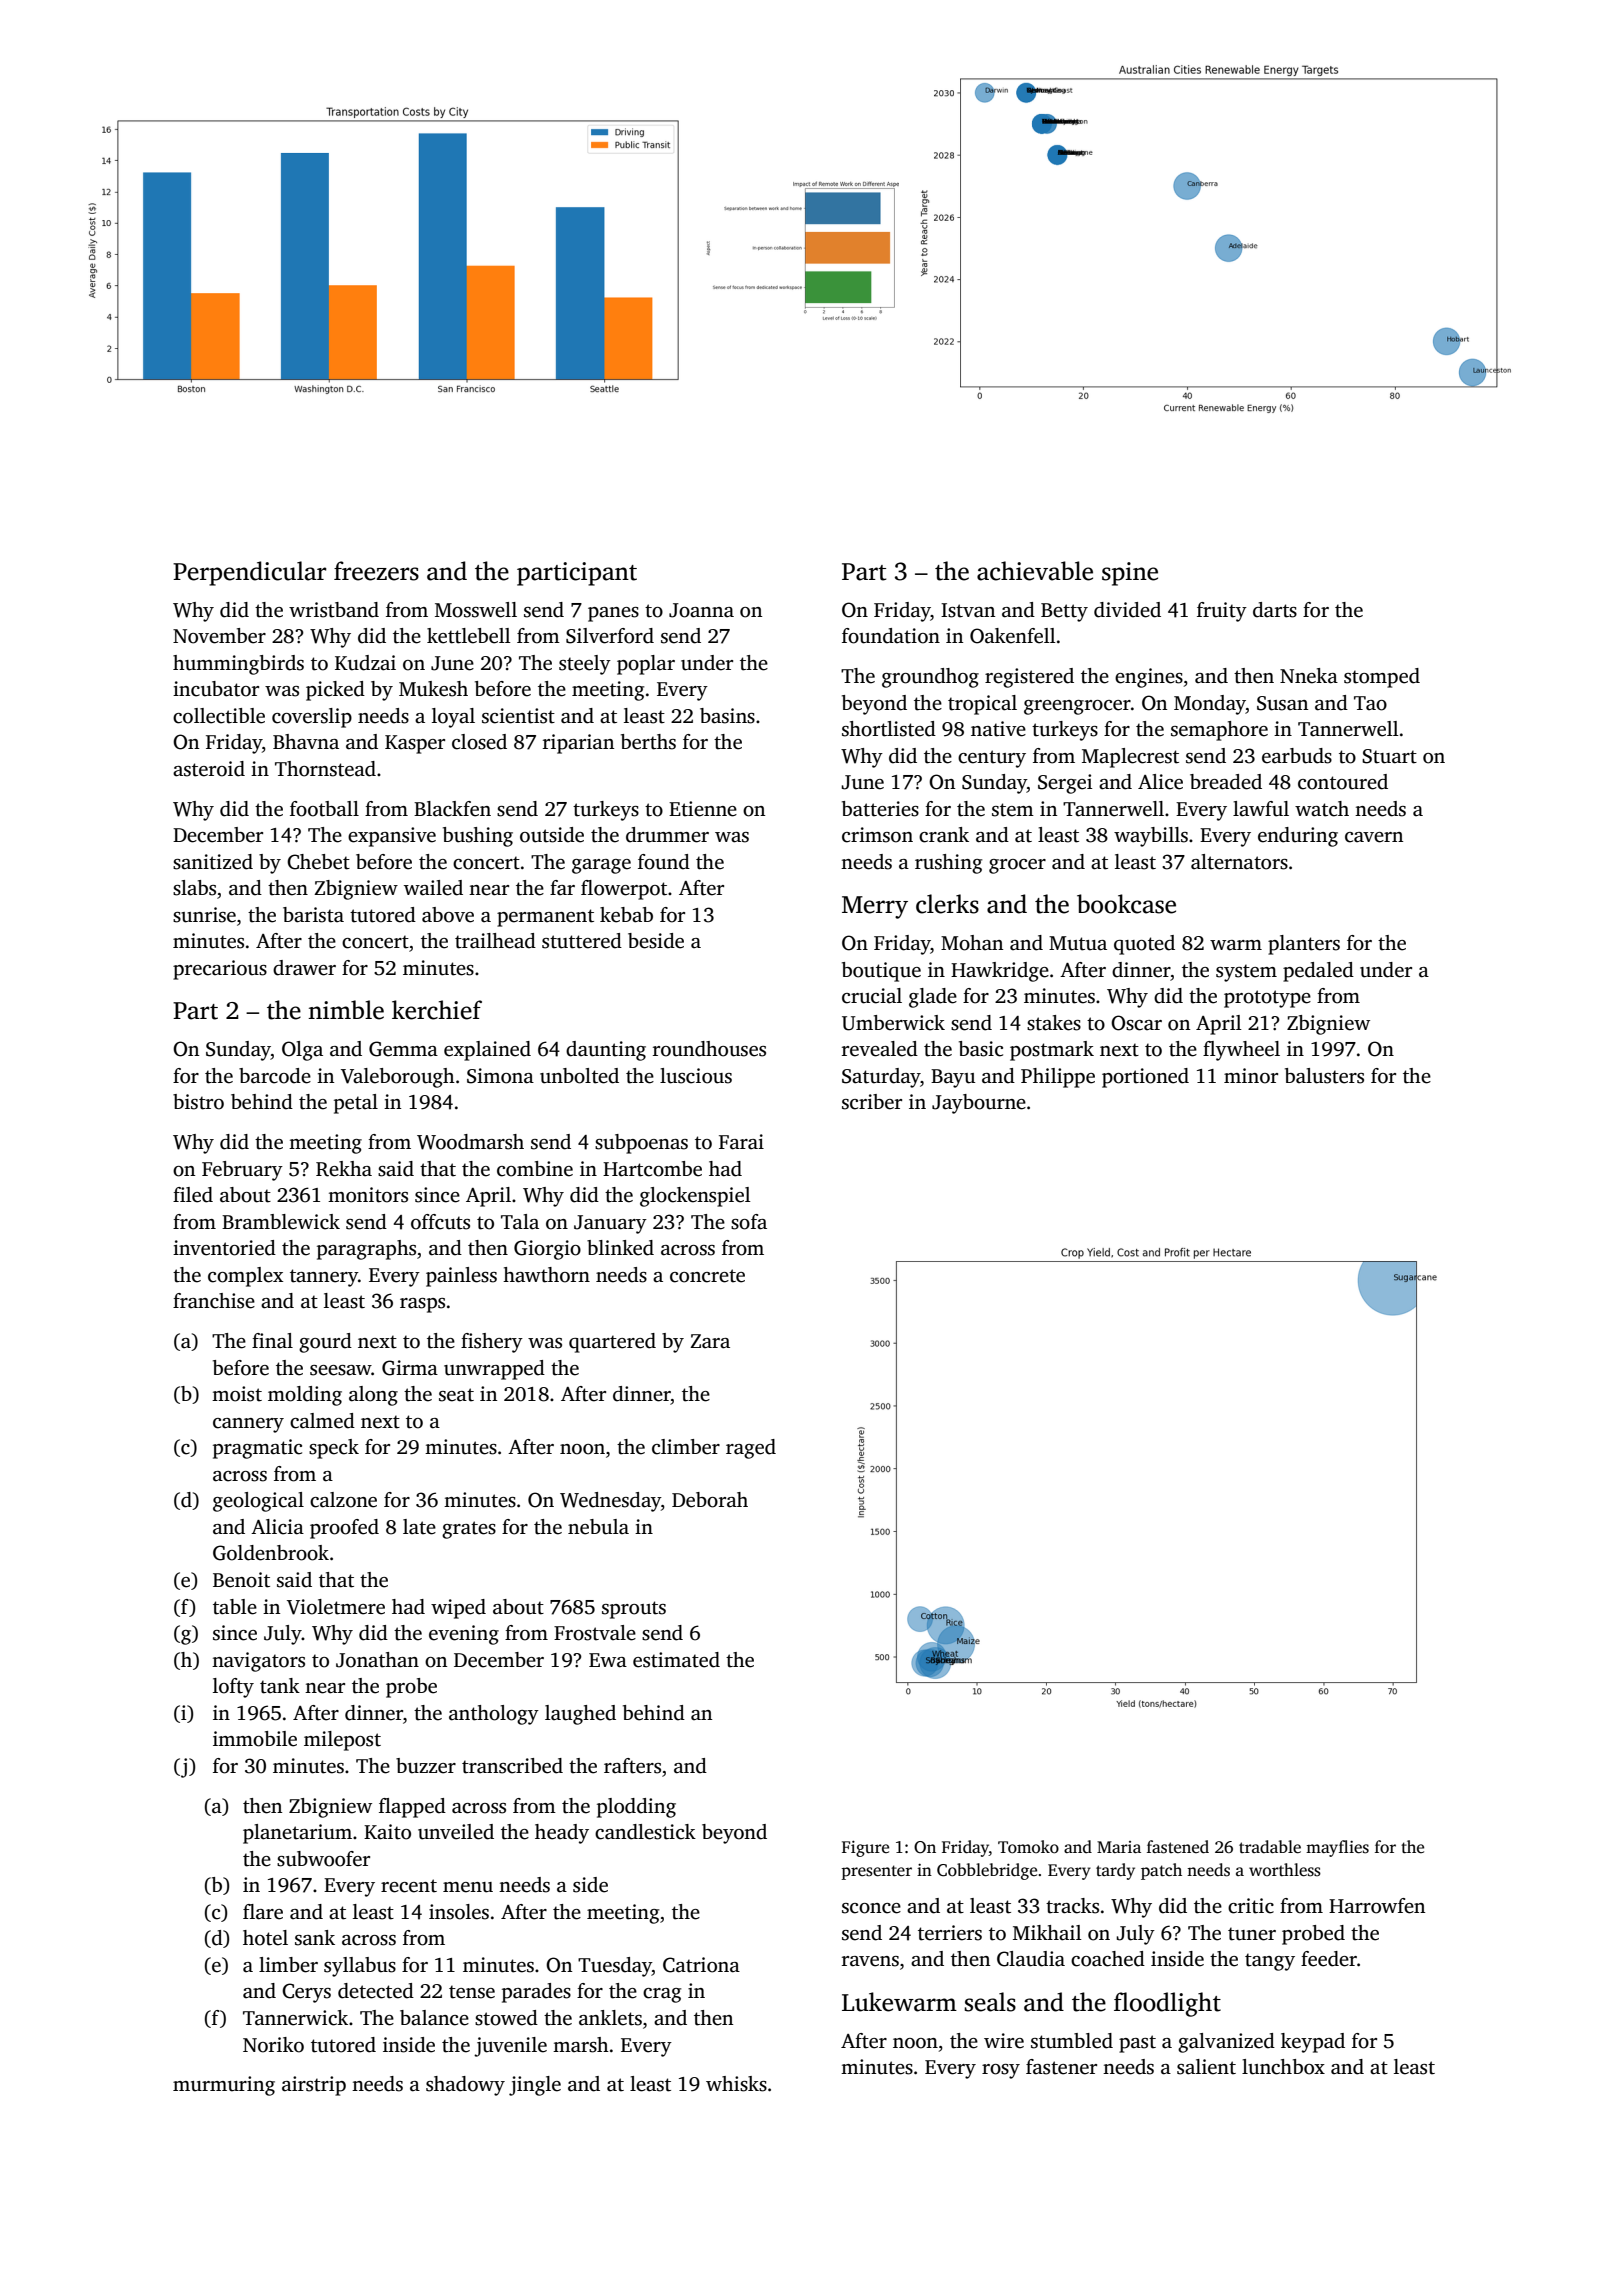 Image resolution: width=1620 pixels, height=2292 pixels. What do you see at coordinates (1130, 574) in the document?
I see `spine` at bounding box center [1130, 574].
